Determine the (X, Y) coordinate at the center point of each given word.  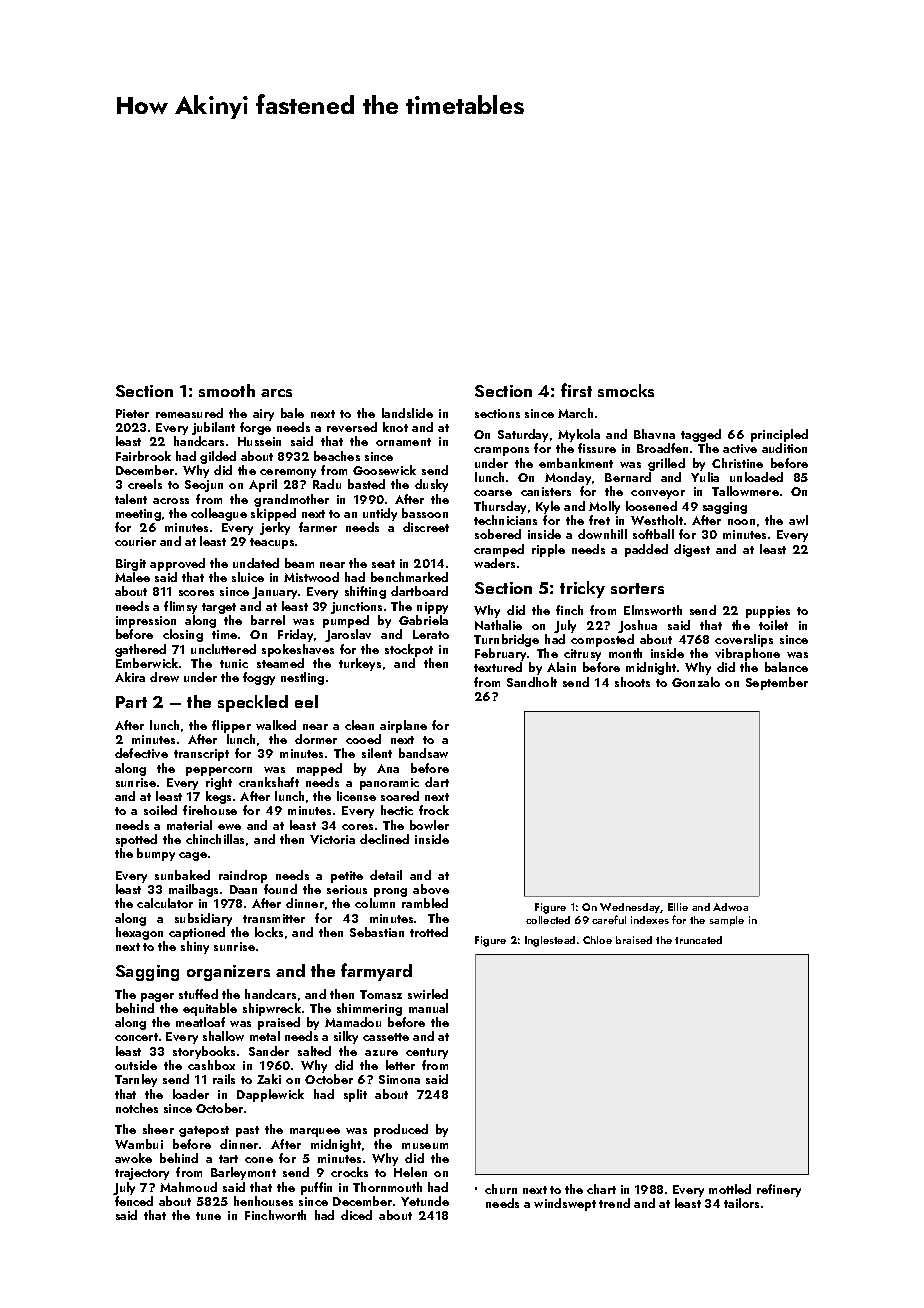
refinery (779, 1190)
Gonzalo (696, 682)
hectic (397, 810)
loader (191, 1094)
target (219, 608)
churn (501, 1189)
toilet (773, 625)
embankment (576, 463)
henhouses (263, 1201)
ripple (548, 550)
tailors (741, 1203)
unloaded (756, 477)
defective (141, 753)
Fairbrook (143, 456)
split (355, 1095)
